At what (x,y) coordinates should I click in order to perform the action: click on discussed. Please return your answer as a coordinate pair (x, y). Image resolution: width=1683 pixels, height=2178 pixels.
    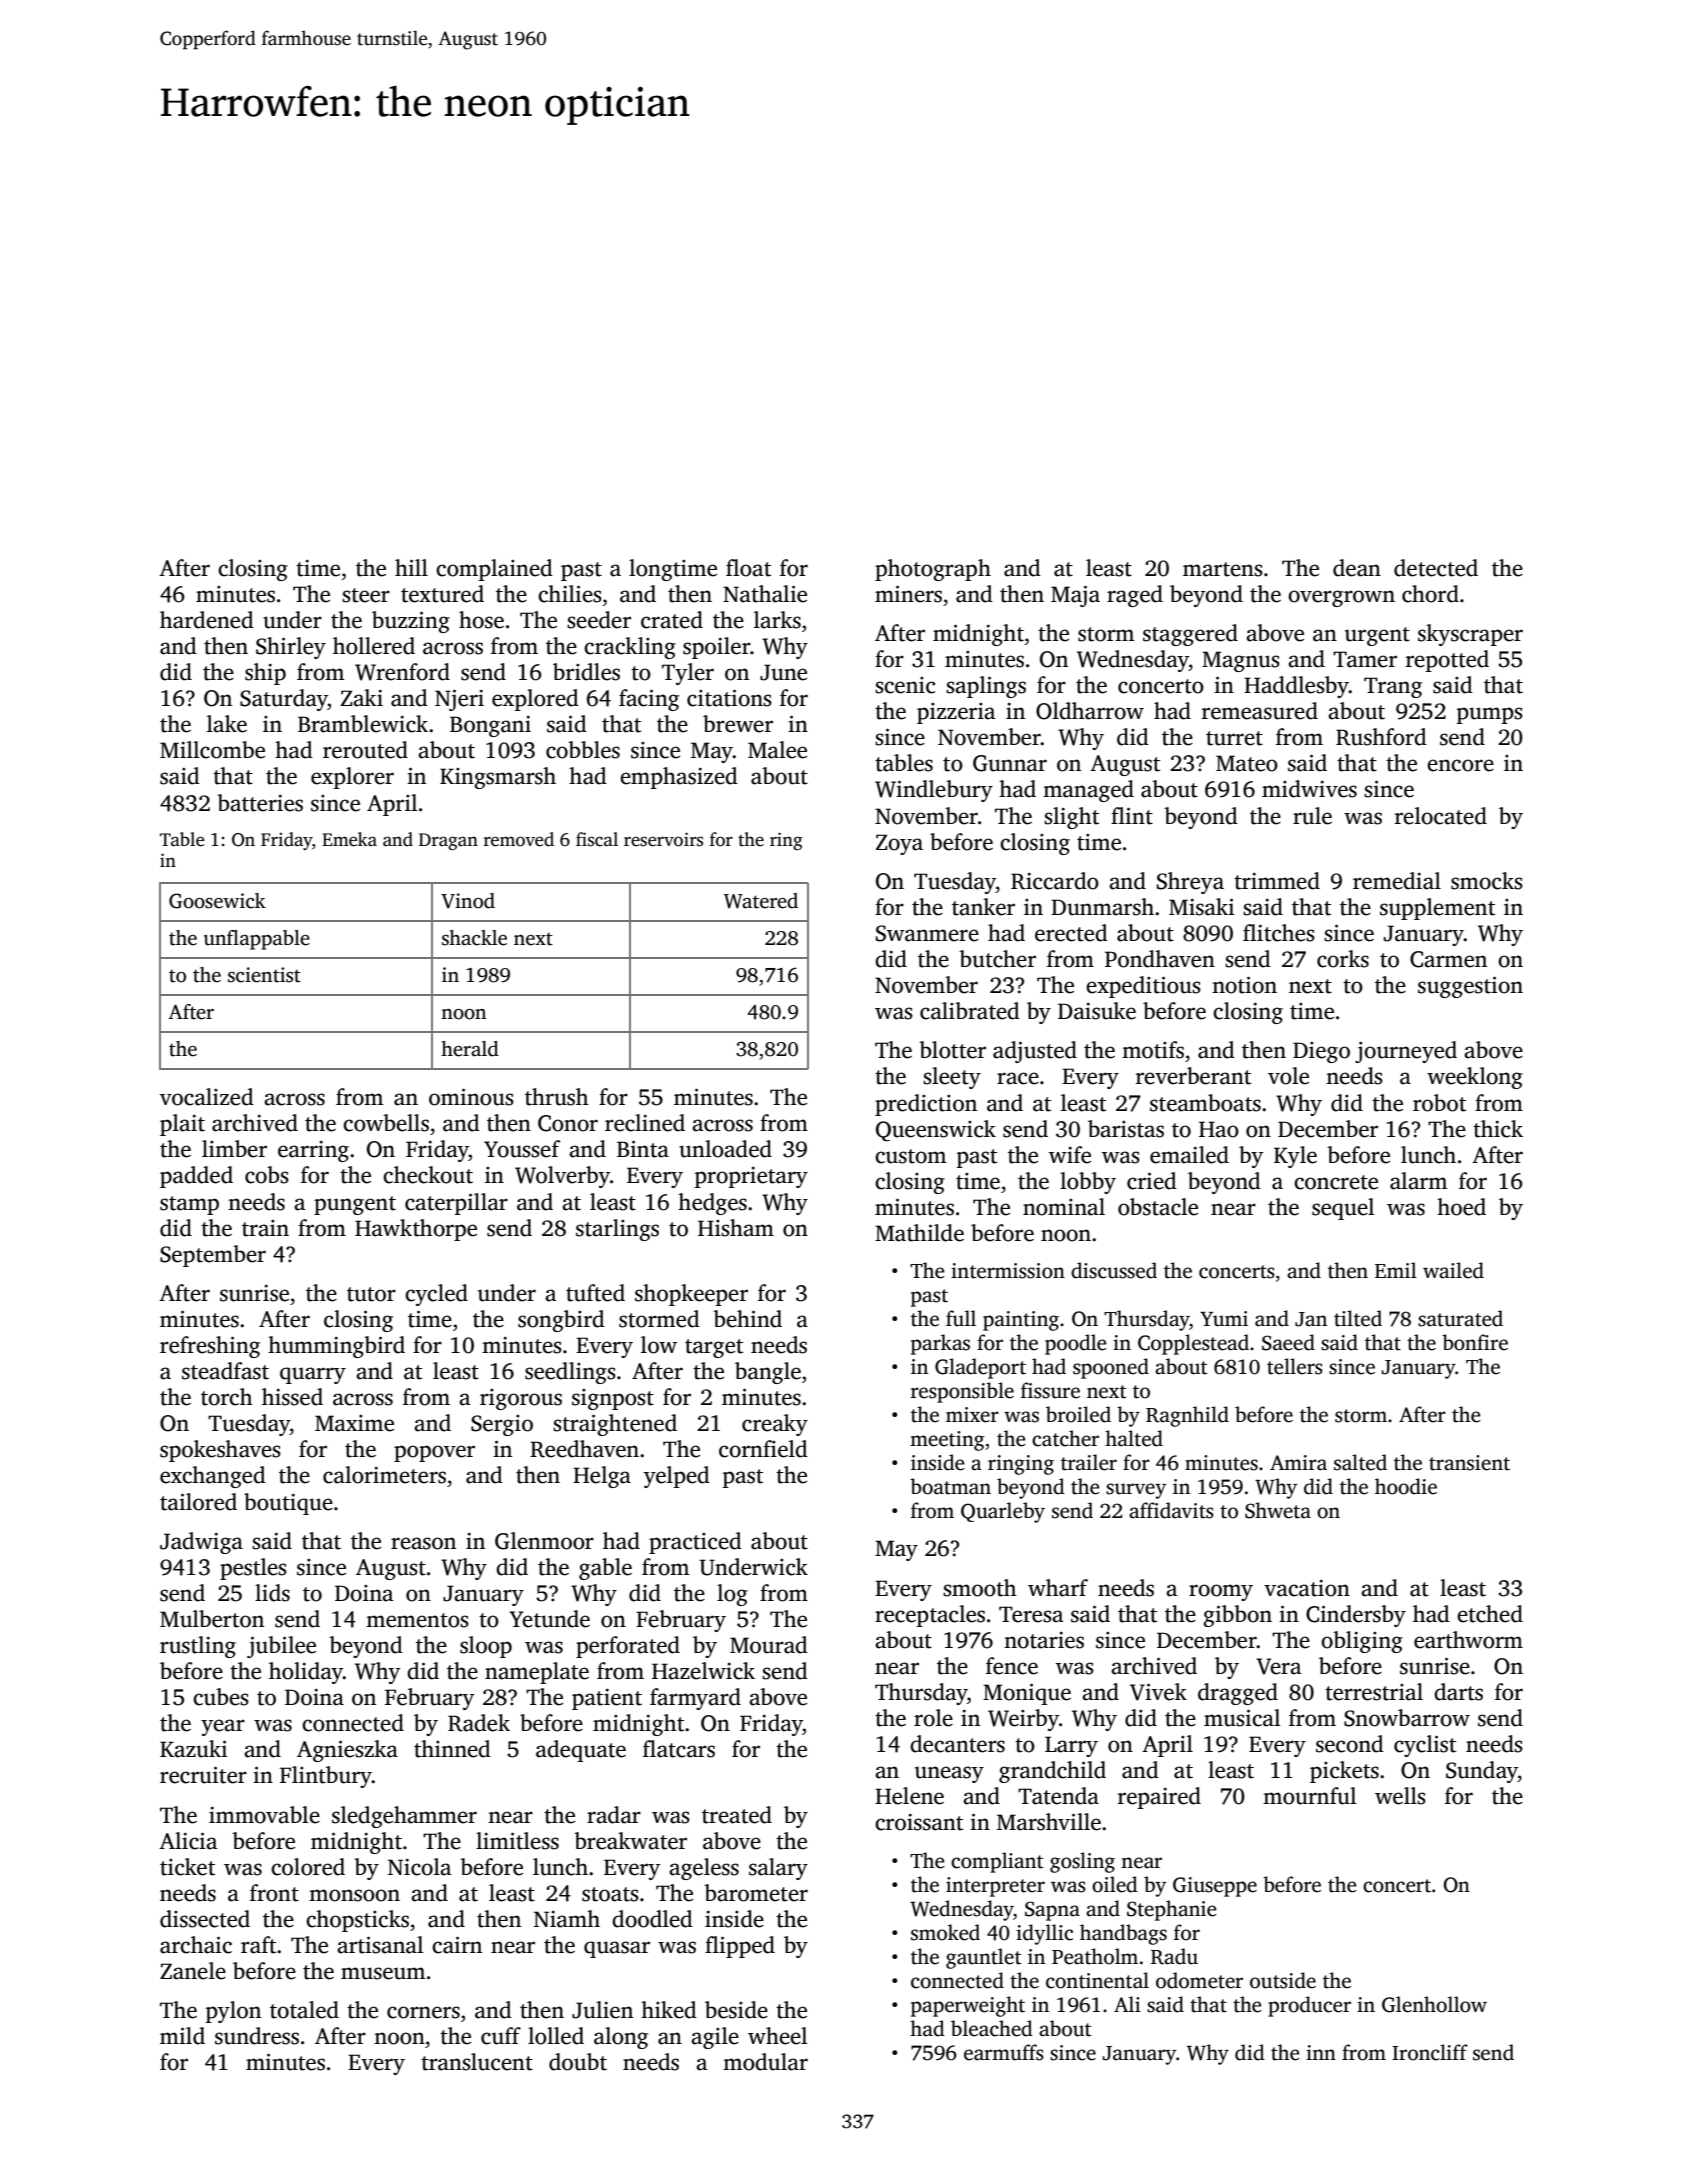
    Looking at the image, I should click on (1114, 1270).
